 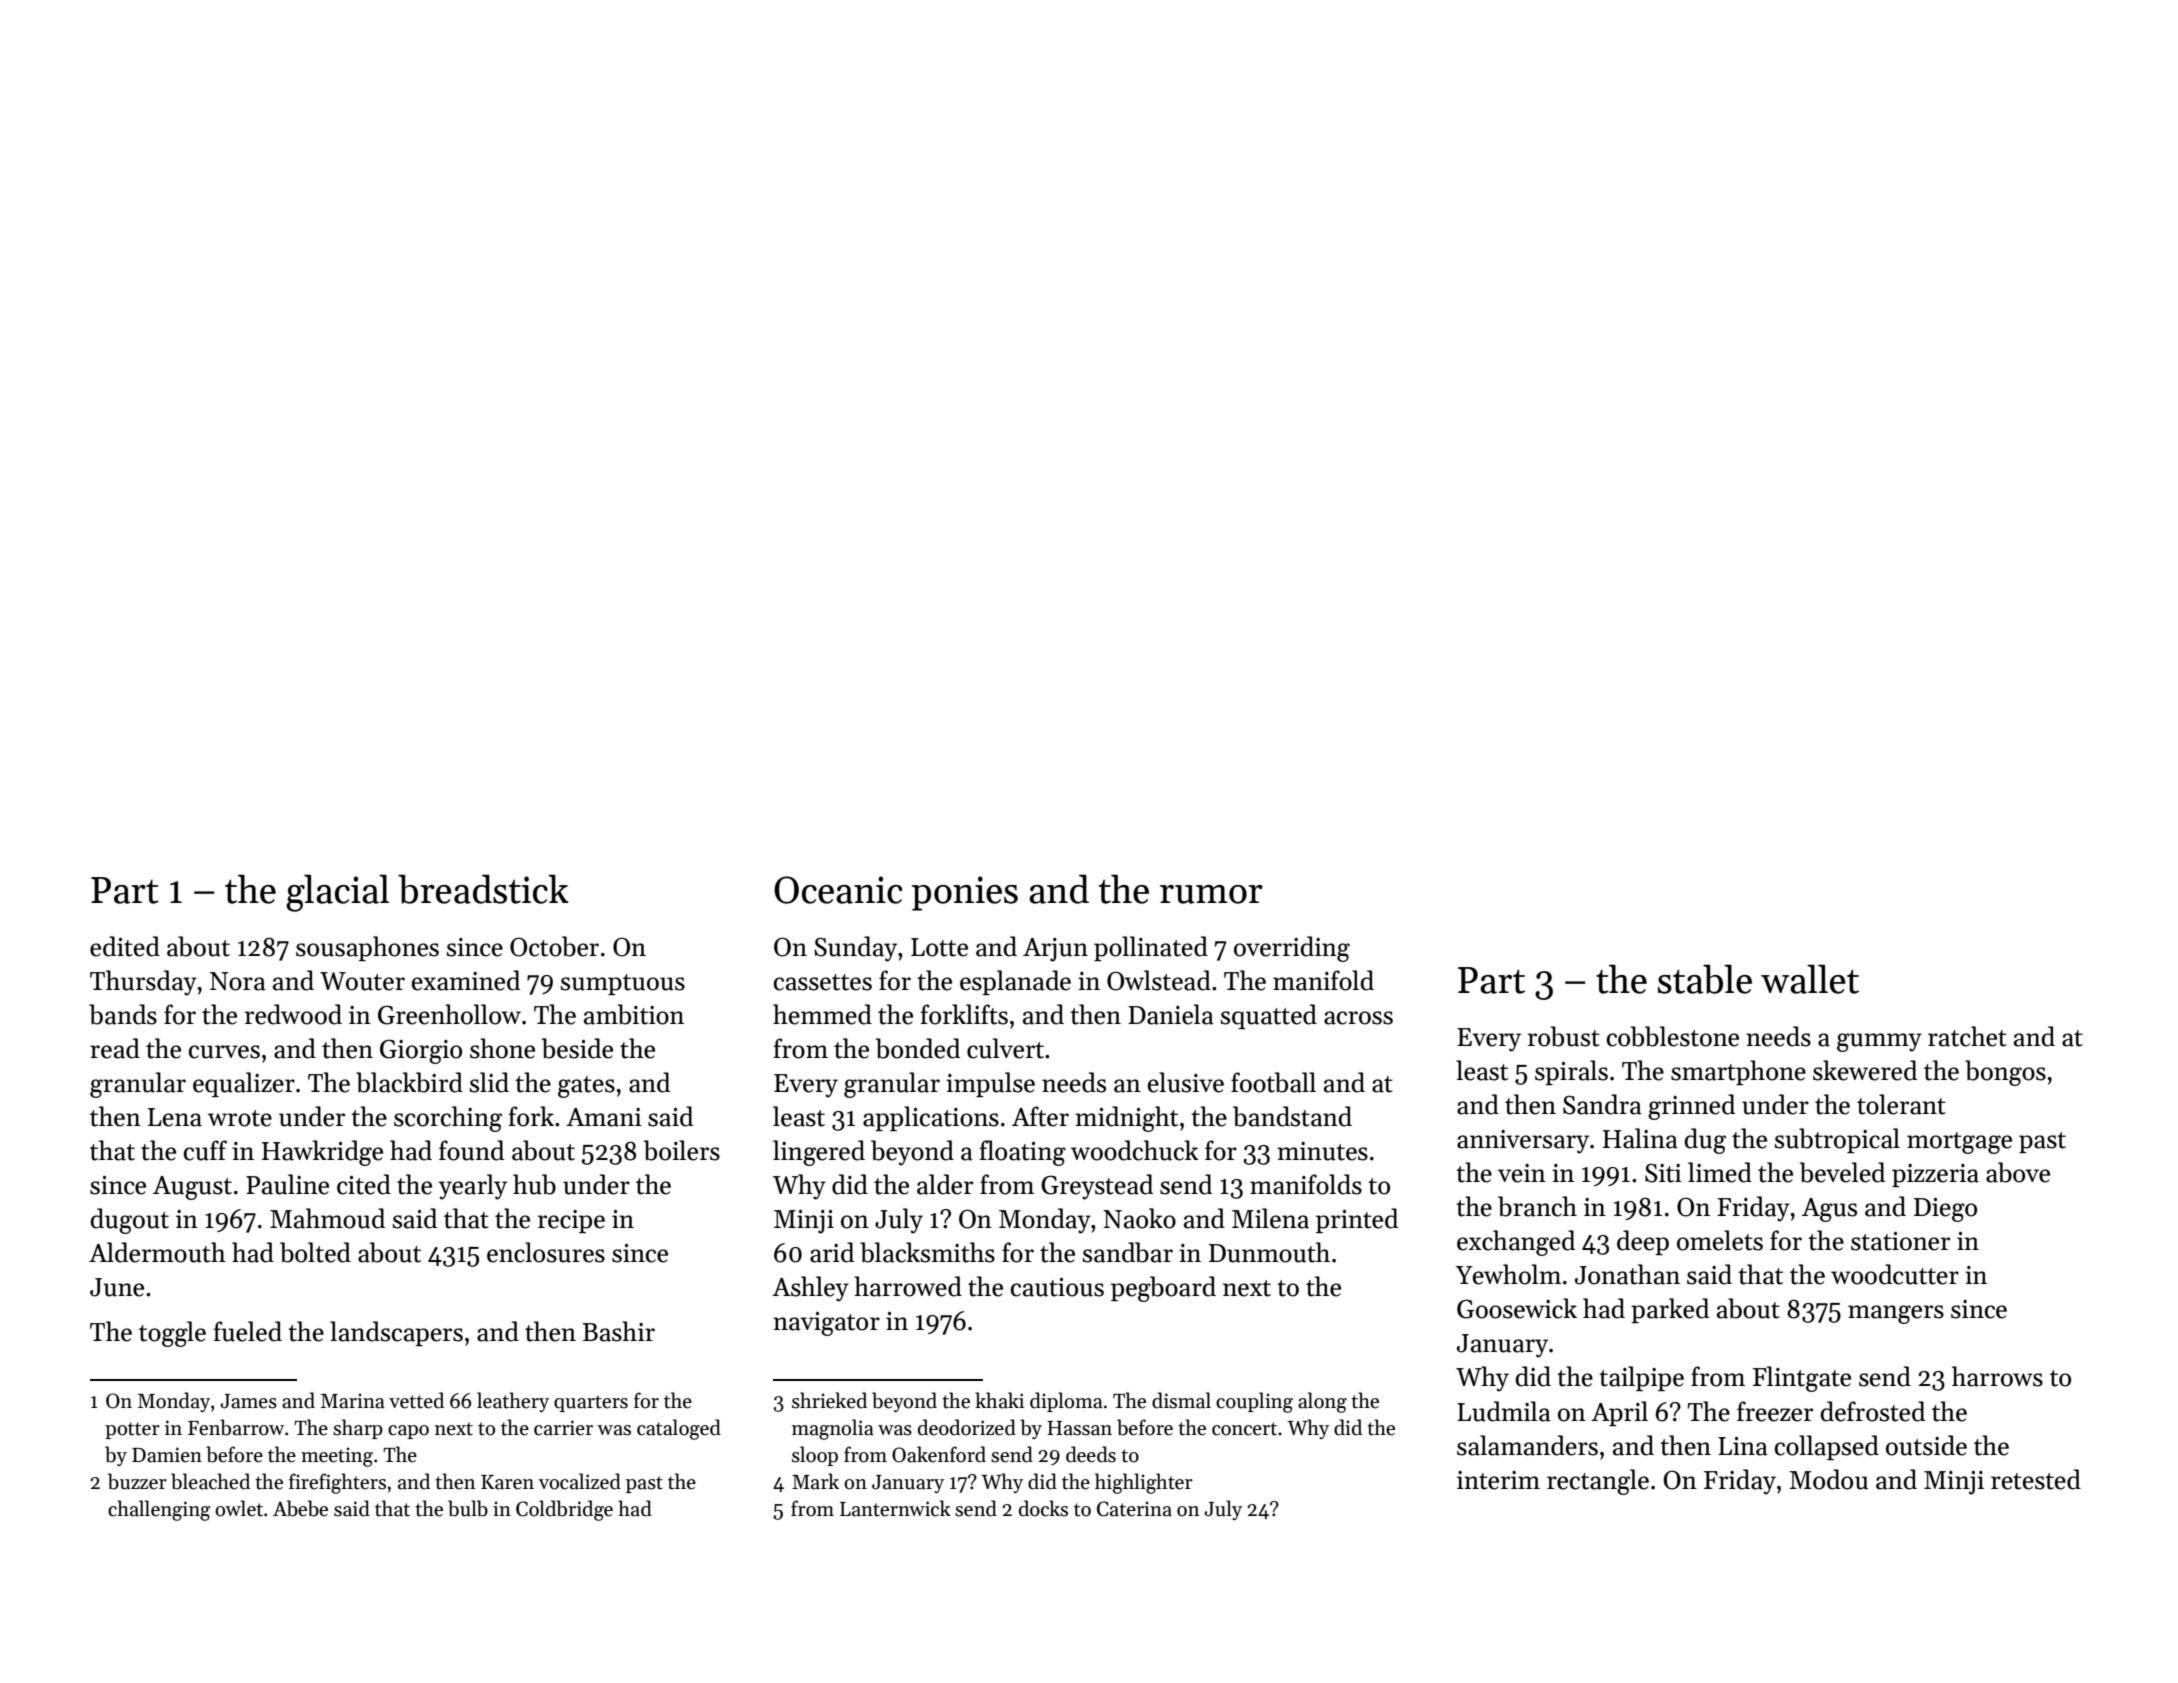 I want to click on Jonathan, so click(x=1627, y=1274).
